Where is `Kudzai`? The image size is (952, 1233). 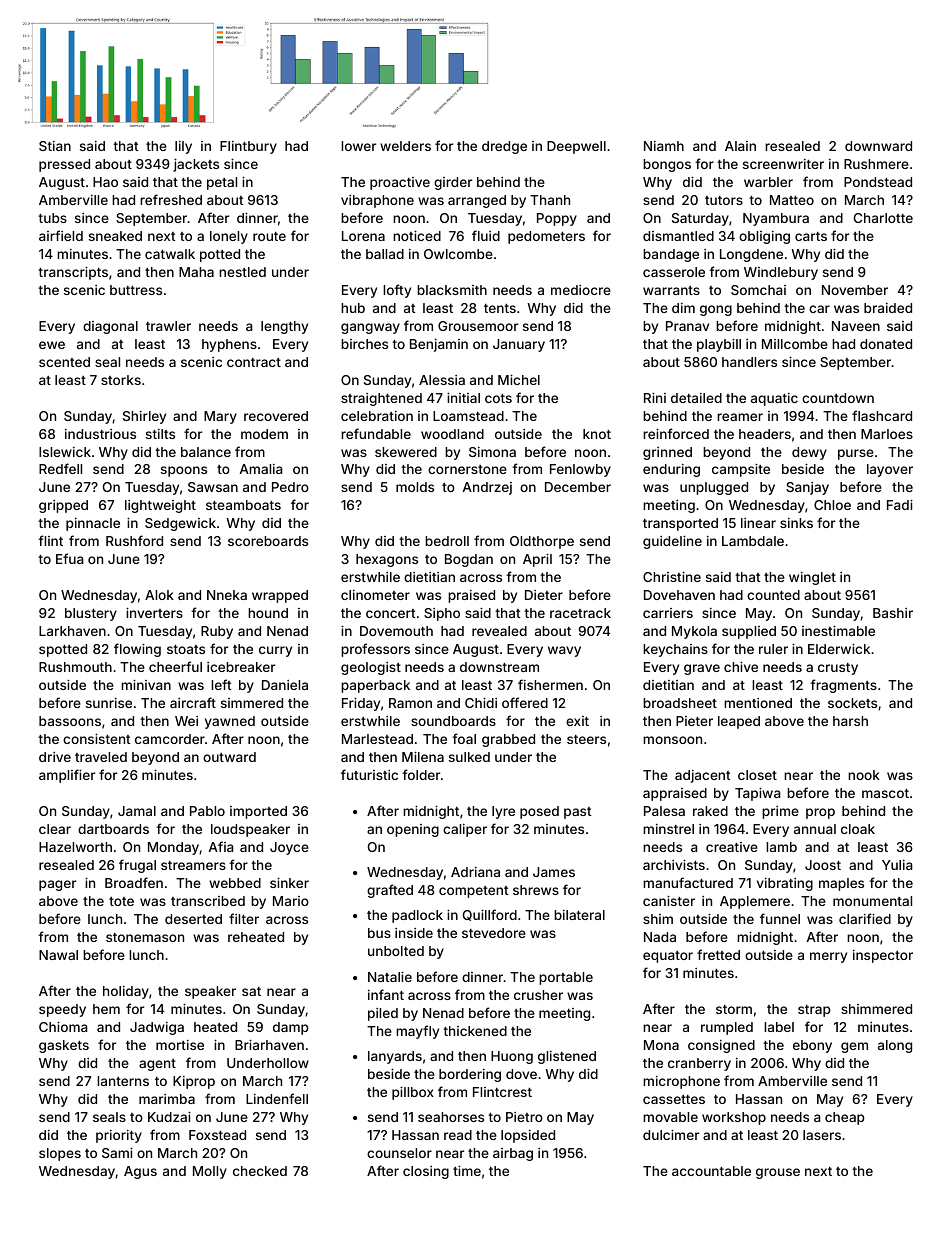 Kudzai is located at coordinates (169, 1116).
